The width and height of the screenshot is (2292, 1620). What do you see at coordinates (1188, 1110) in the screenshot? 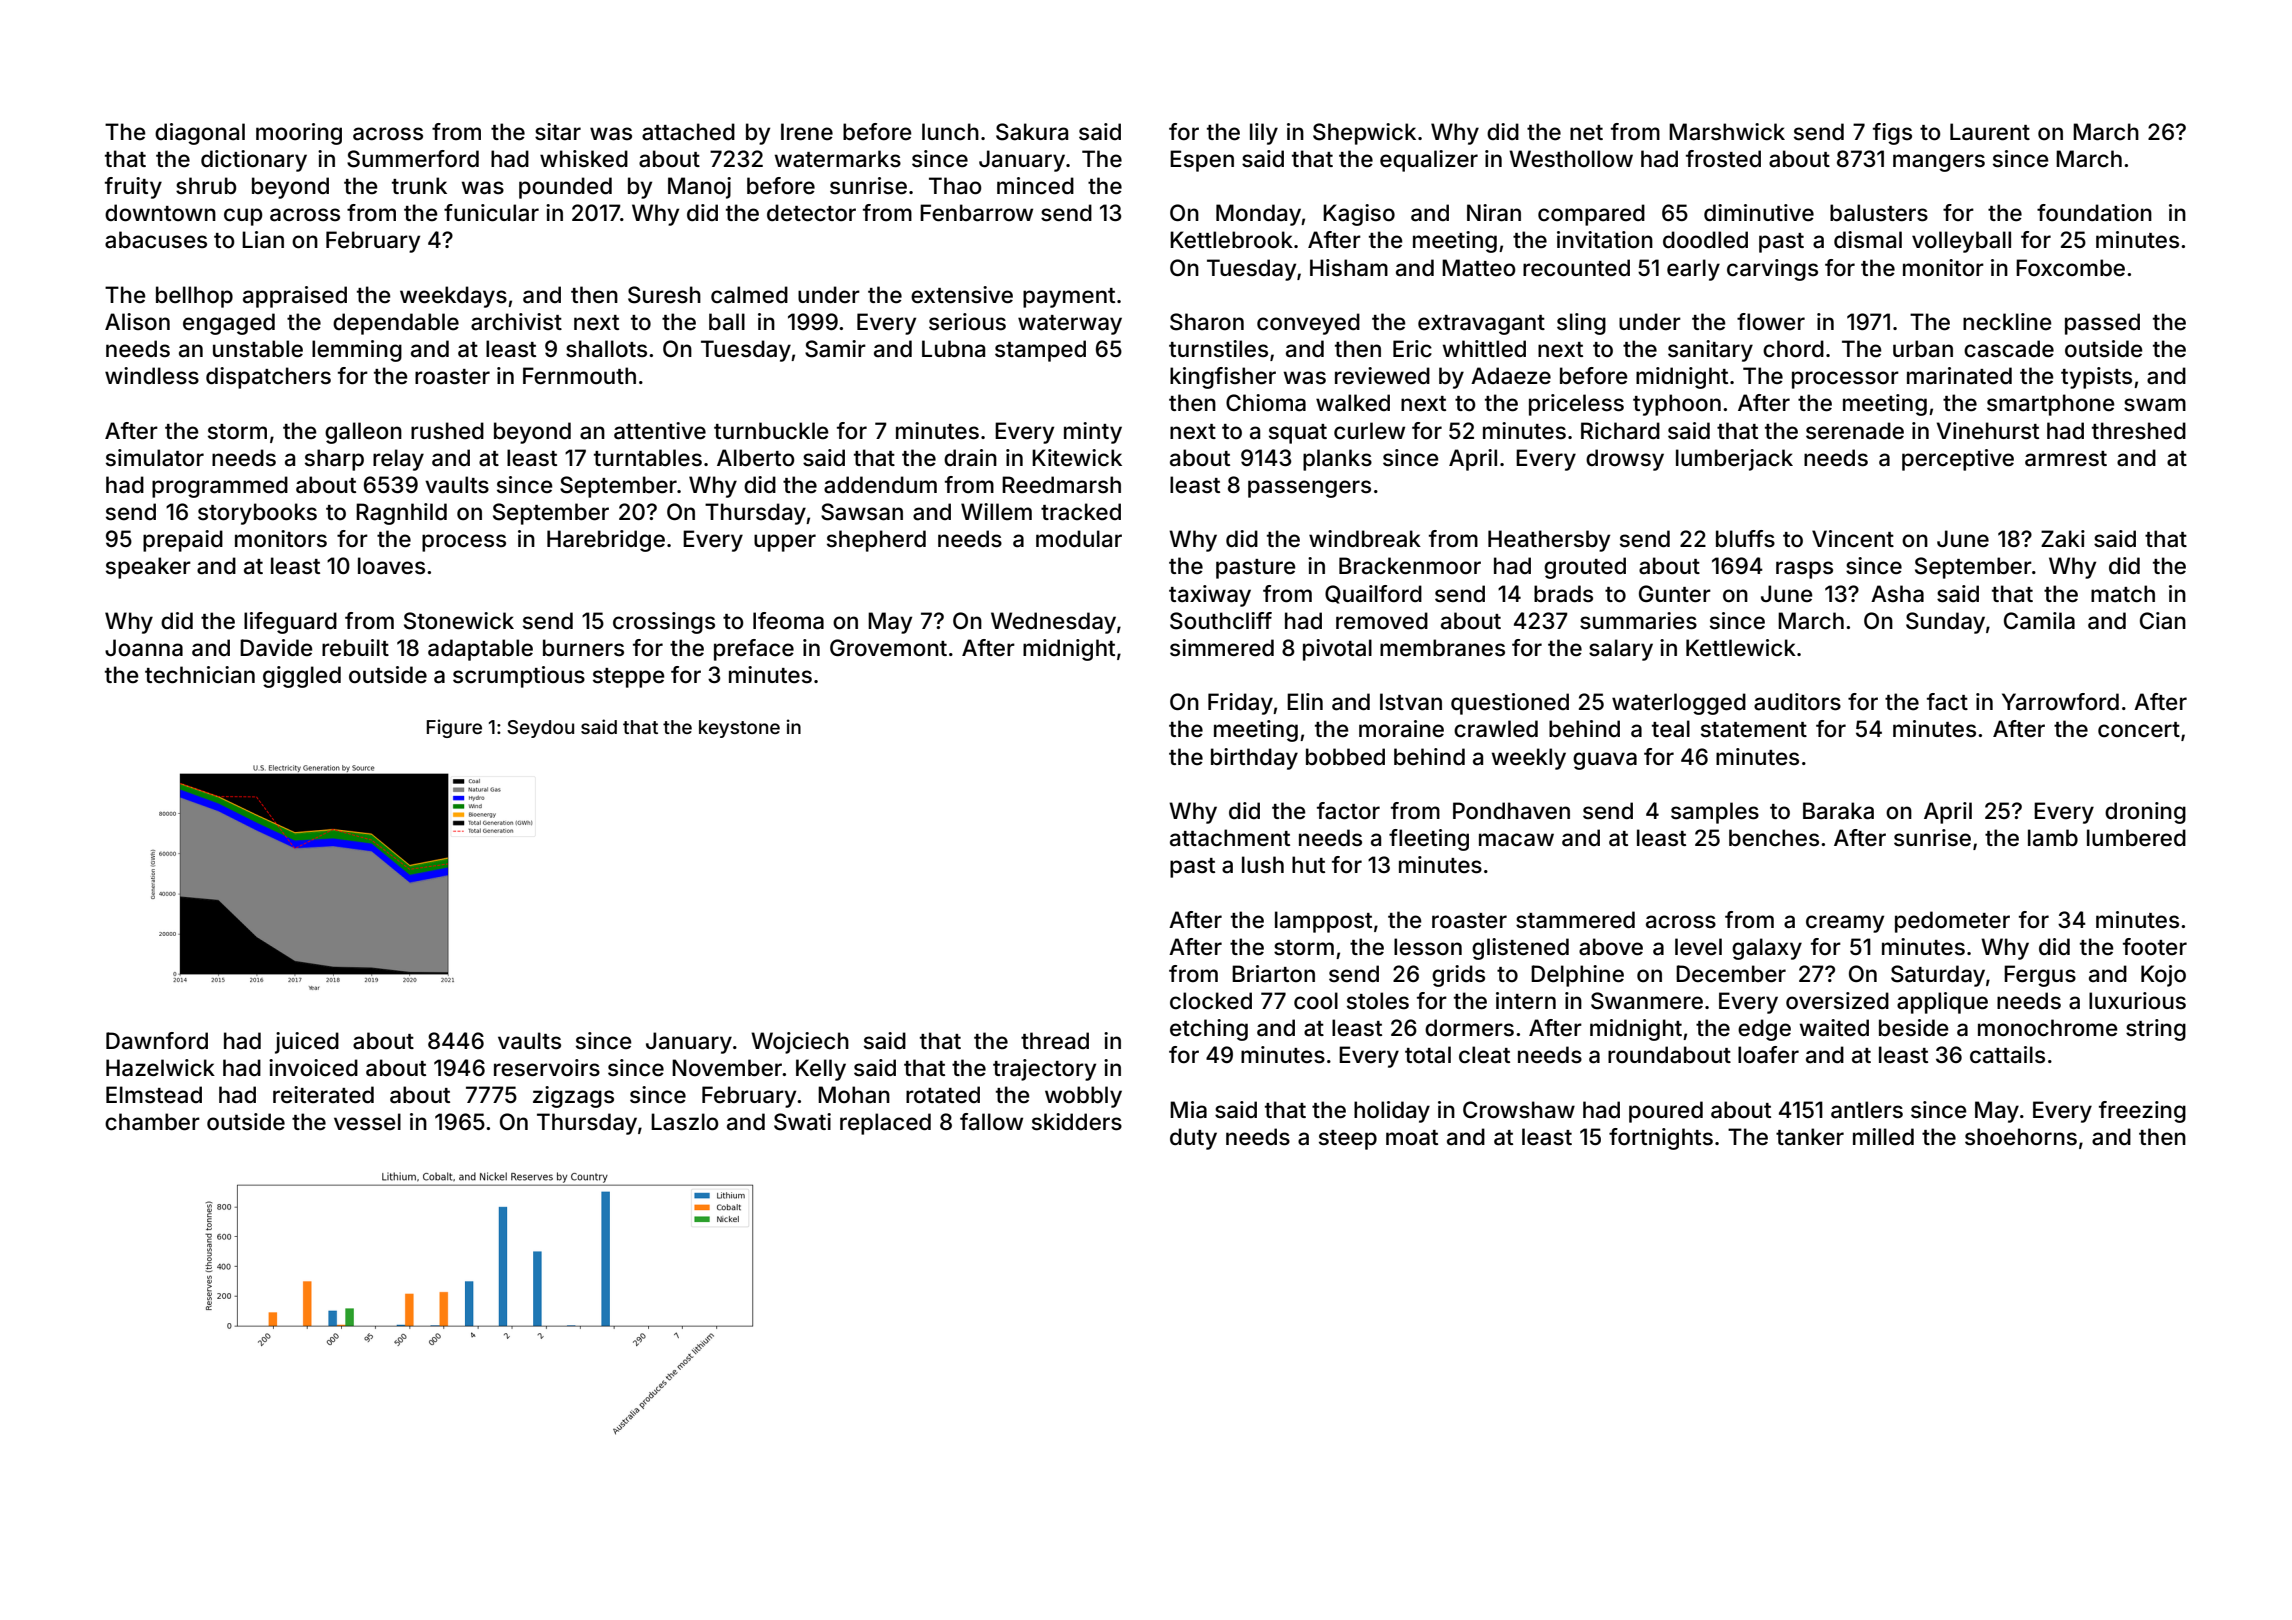
I see `Mia` at bounding box center [1188, 1110].
